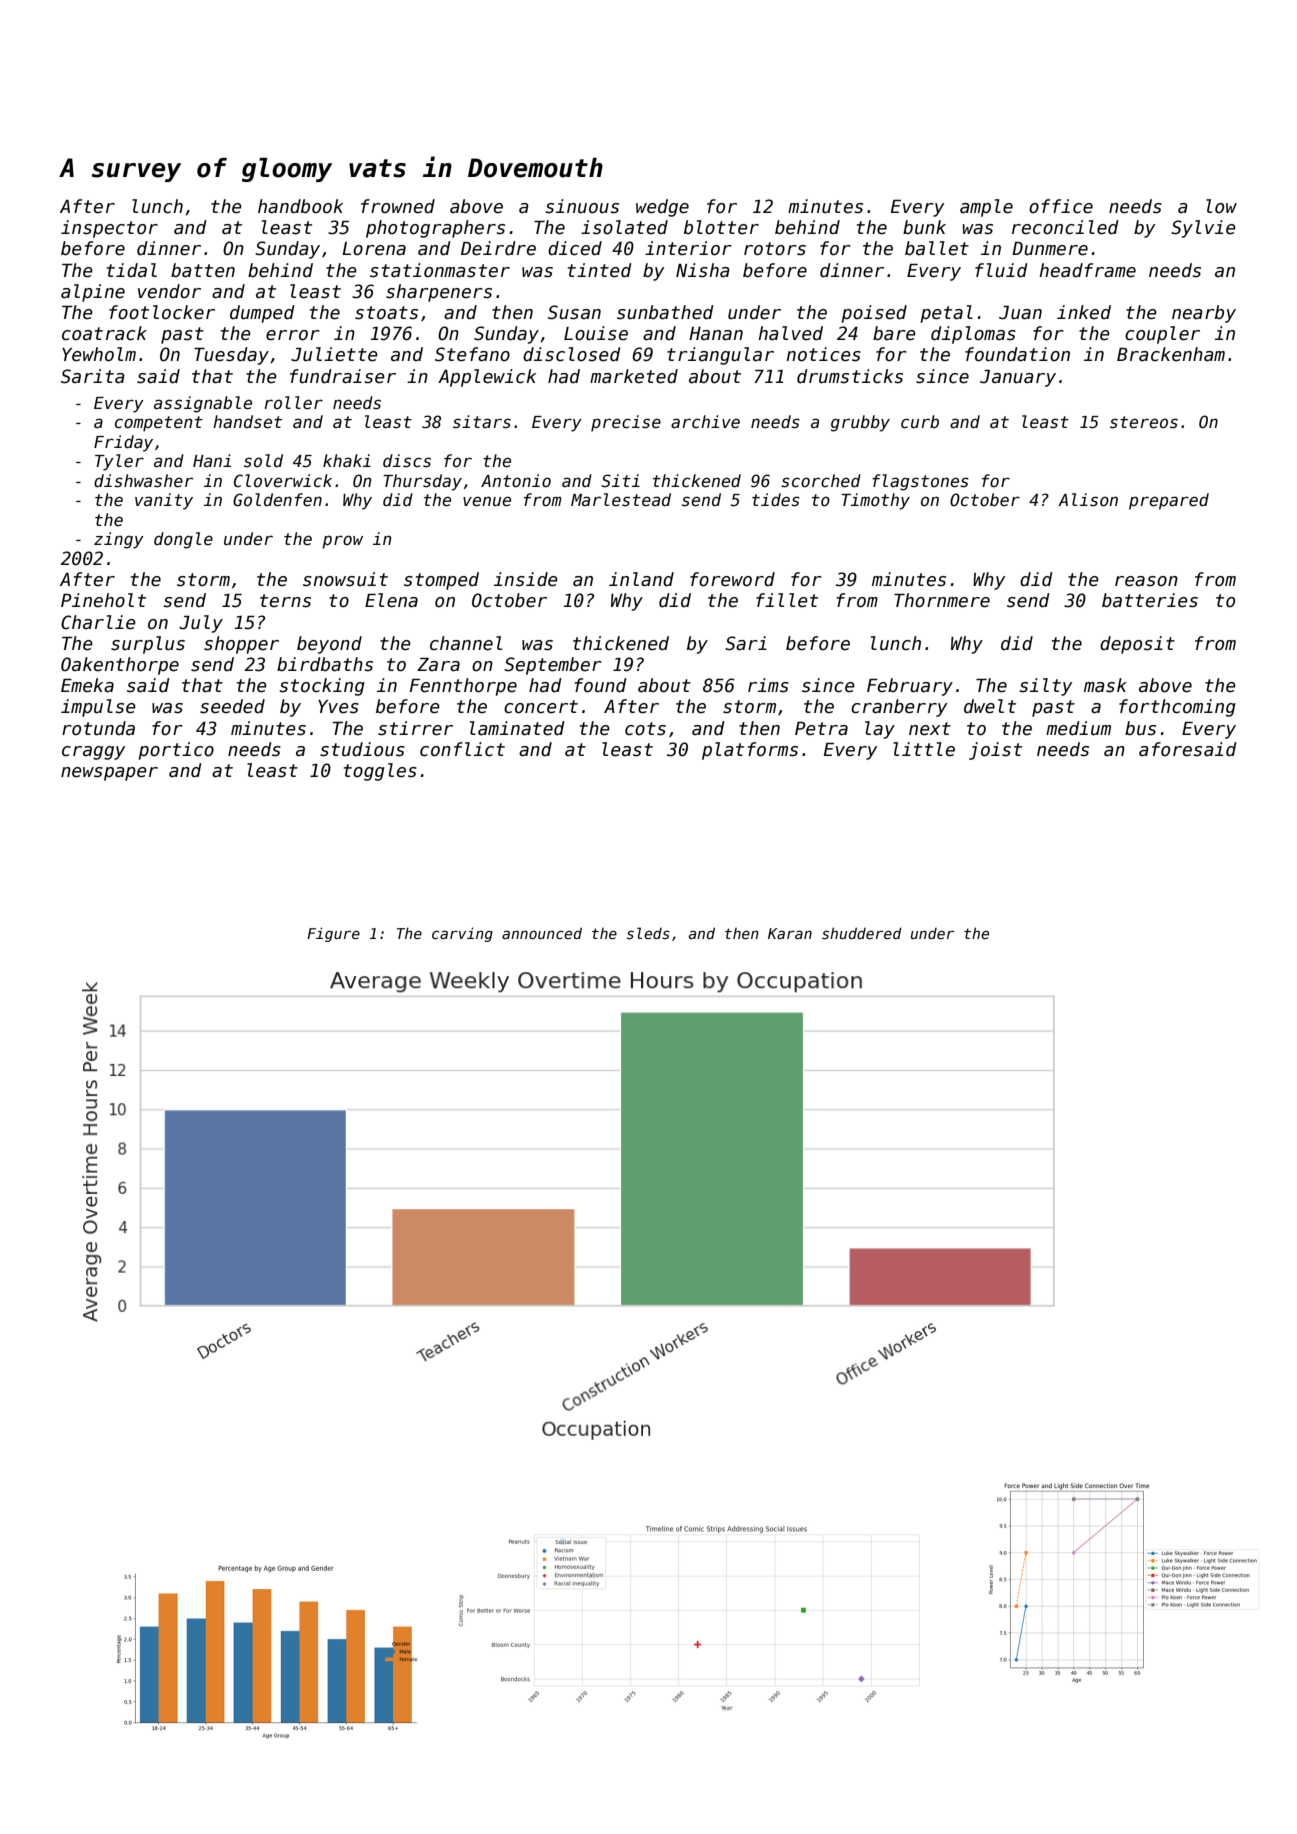 The width and height of the screenshot is (1297, 1834). I want to click on joist, so click(995, 751).
